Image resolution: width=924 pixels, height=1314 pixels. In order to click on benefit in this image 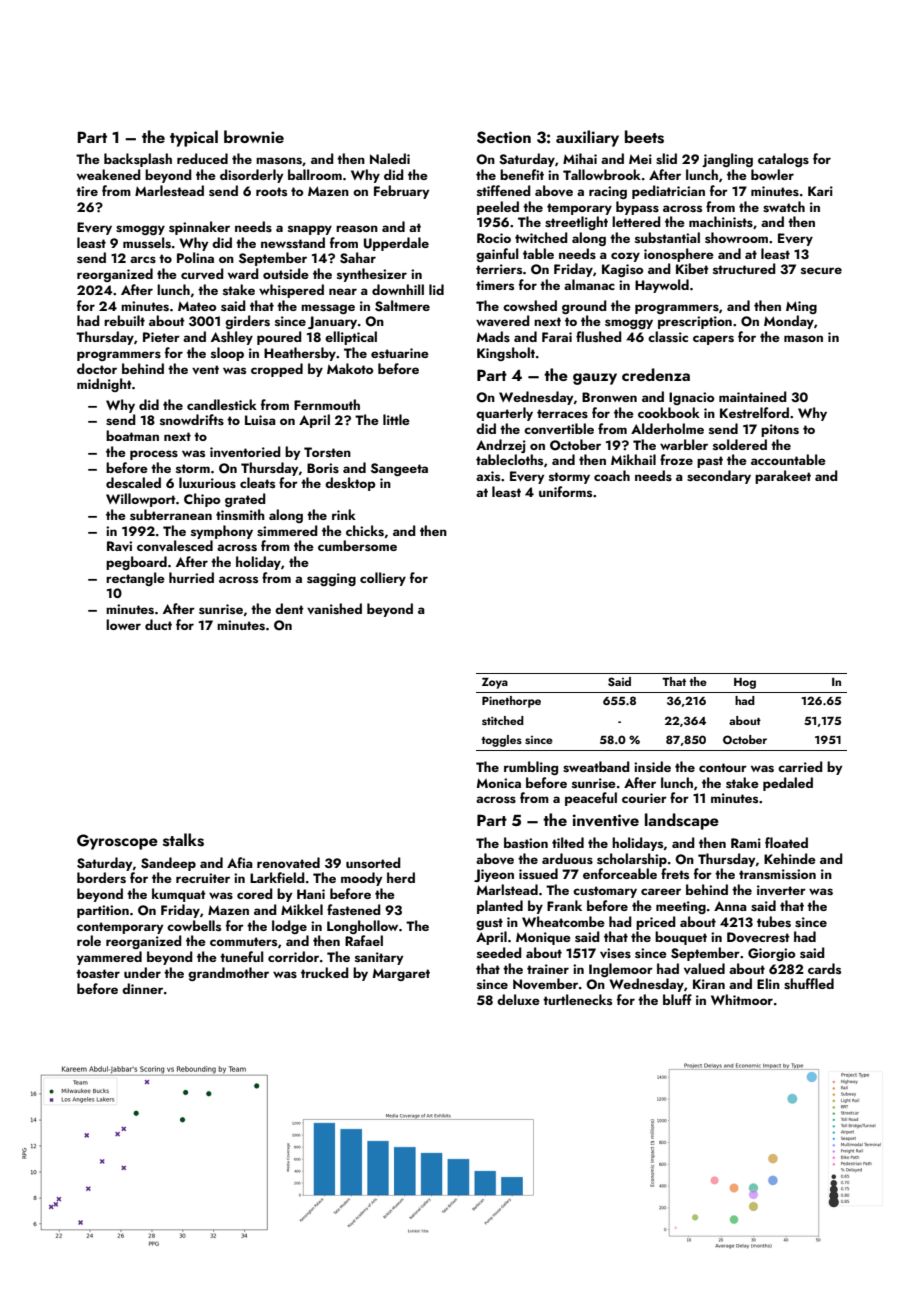, I will do `click(522, 174)`.
